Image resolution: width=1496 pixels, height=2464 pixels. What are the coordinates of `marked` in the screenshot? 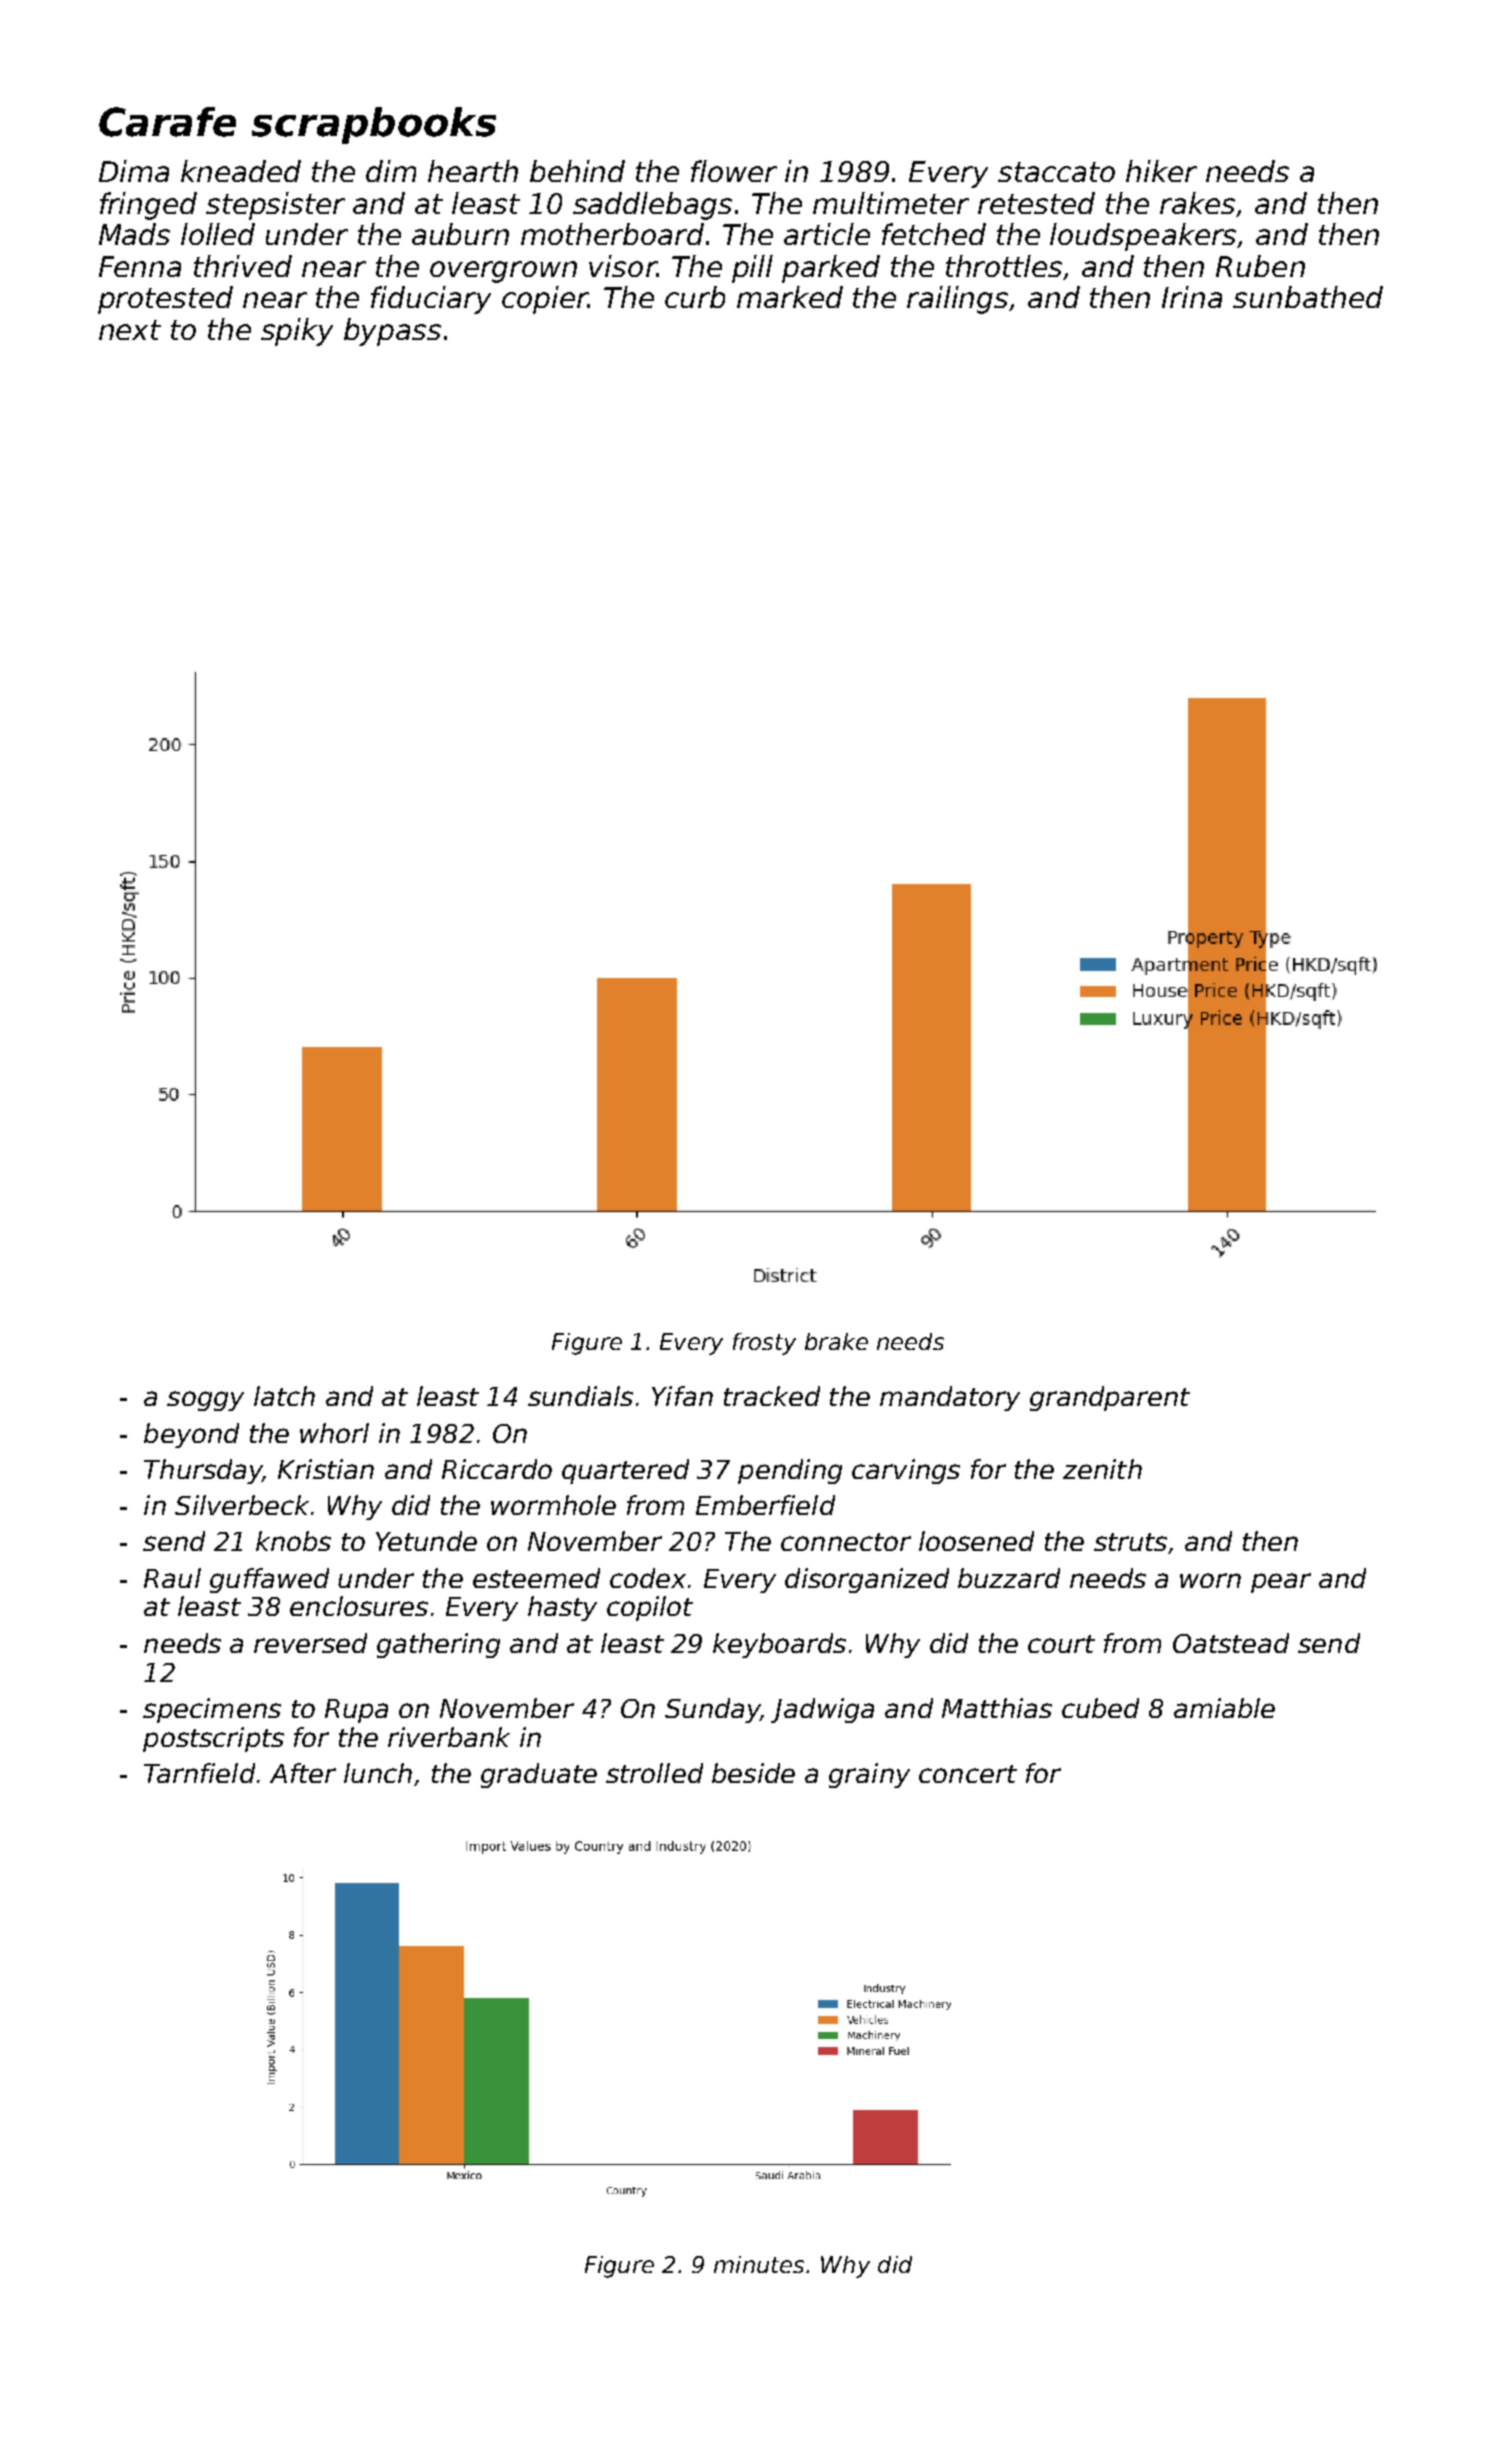 It's located at (790, 297).
